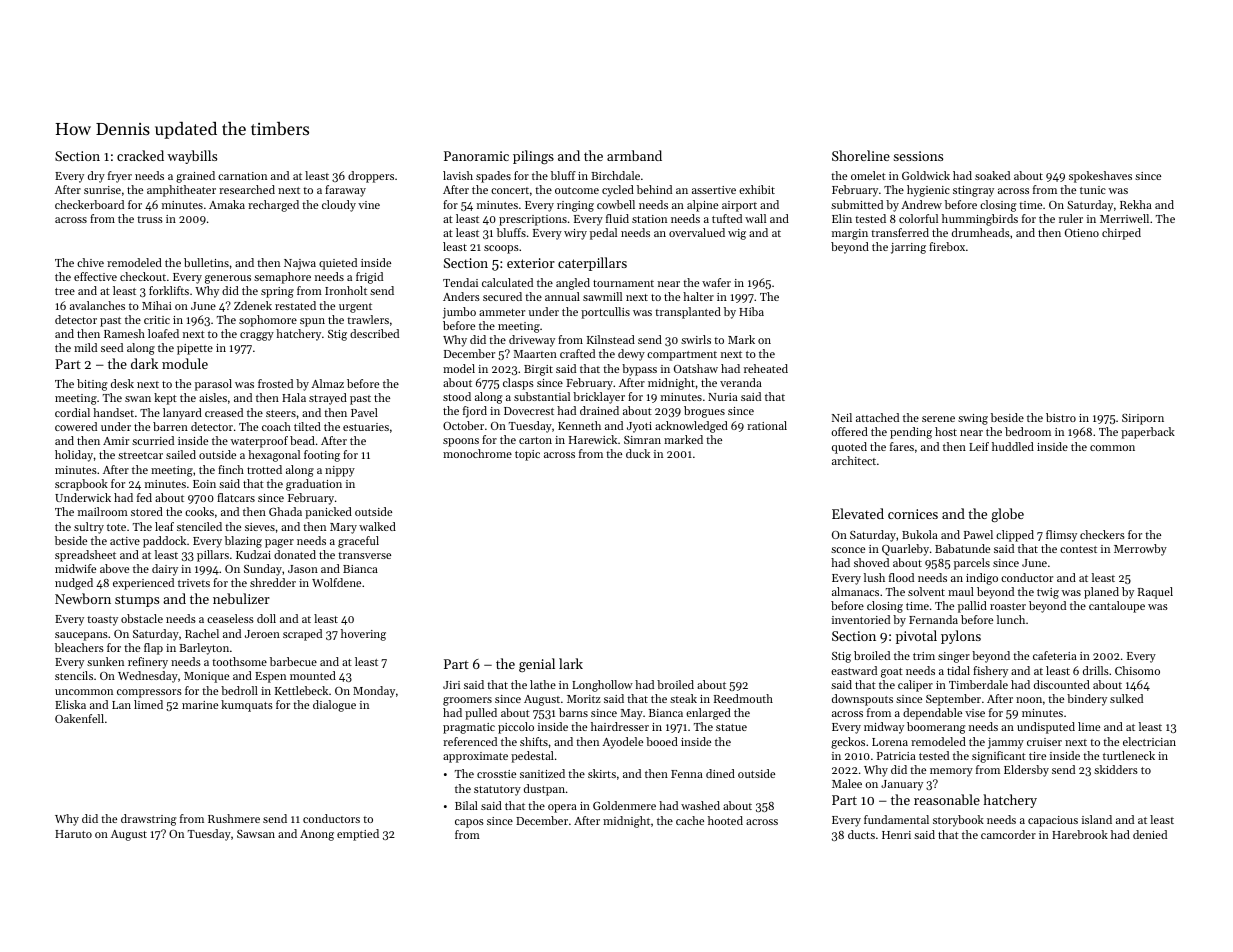  Describe the element at coordinates (1136, 204) in the screenshot. I see `Rekha` at that location.
